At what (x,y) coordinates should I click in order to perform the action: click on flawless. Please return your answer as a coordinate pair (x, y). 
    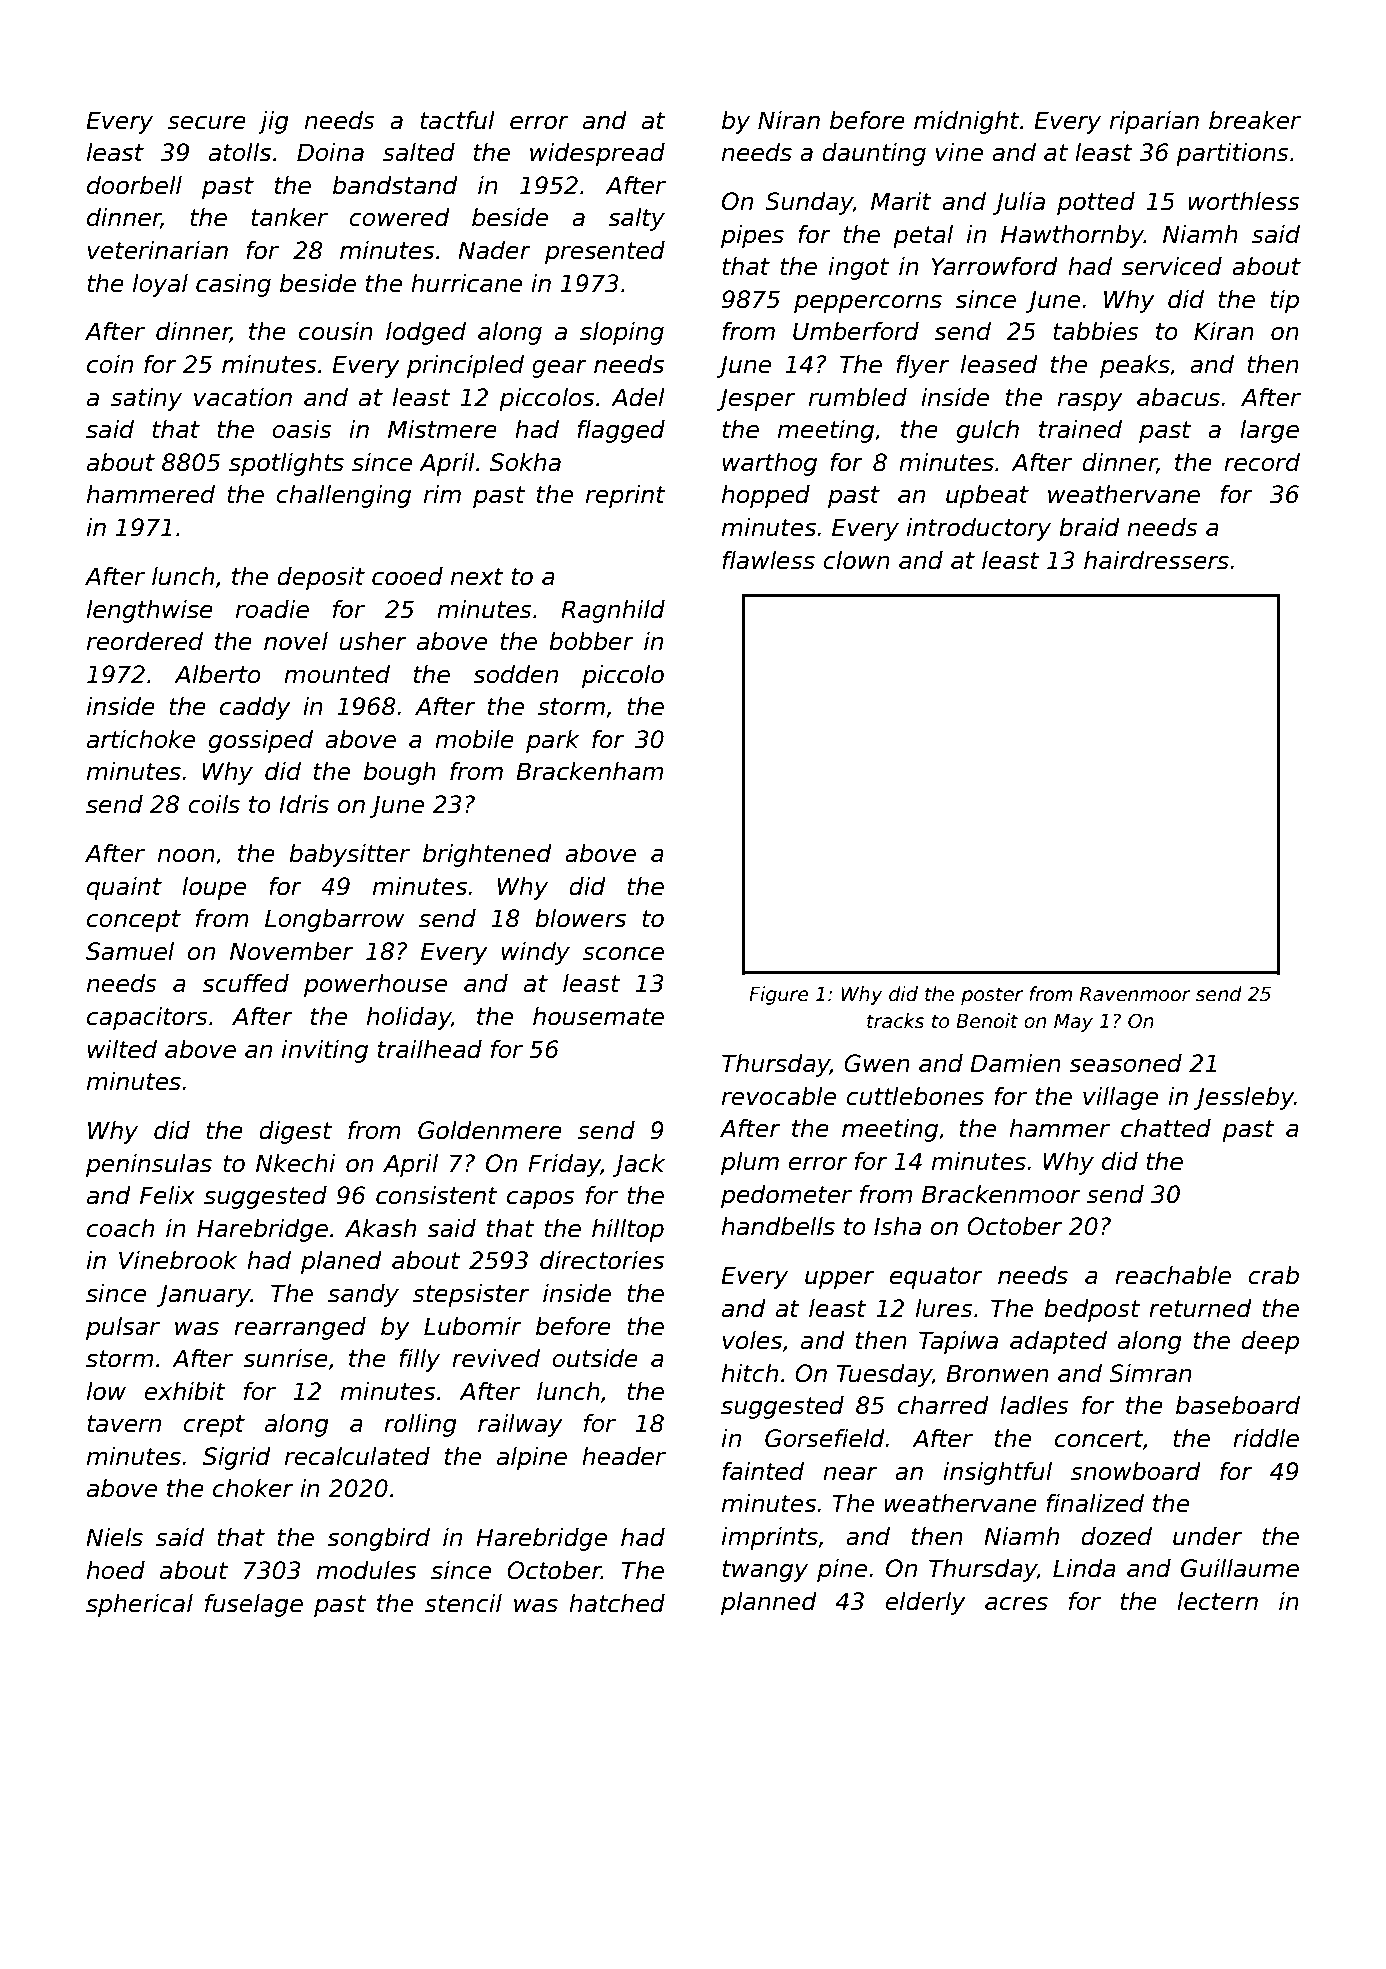
    Looking at the image, I should click on (768, 560).
